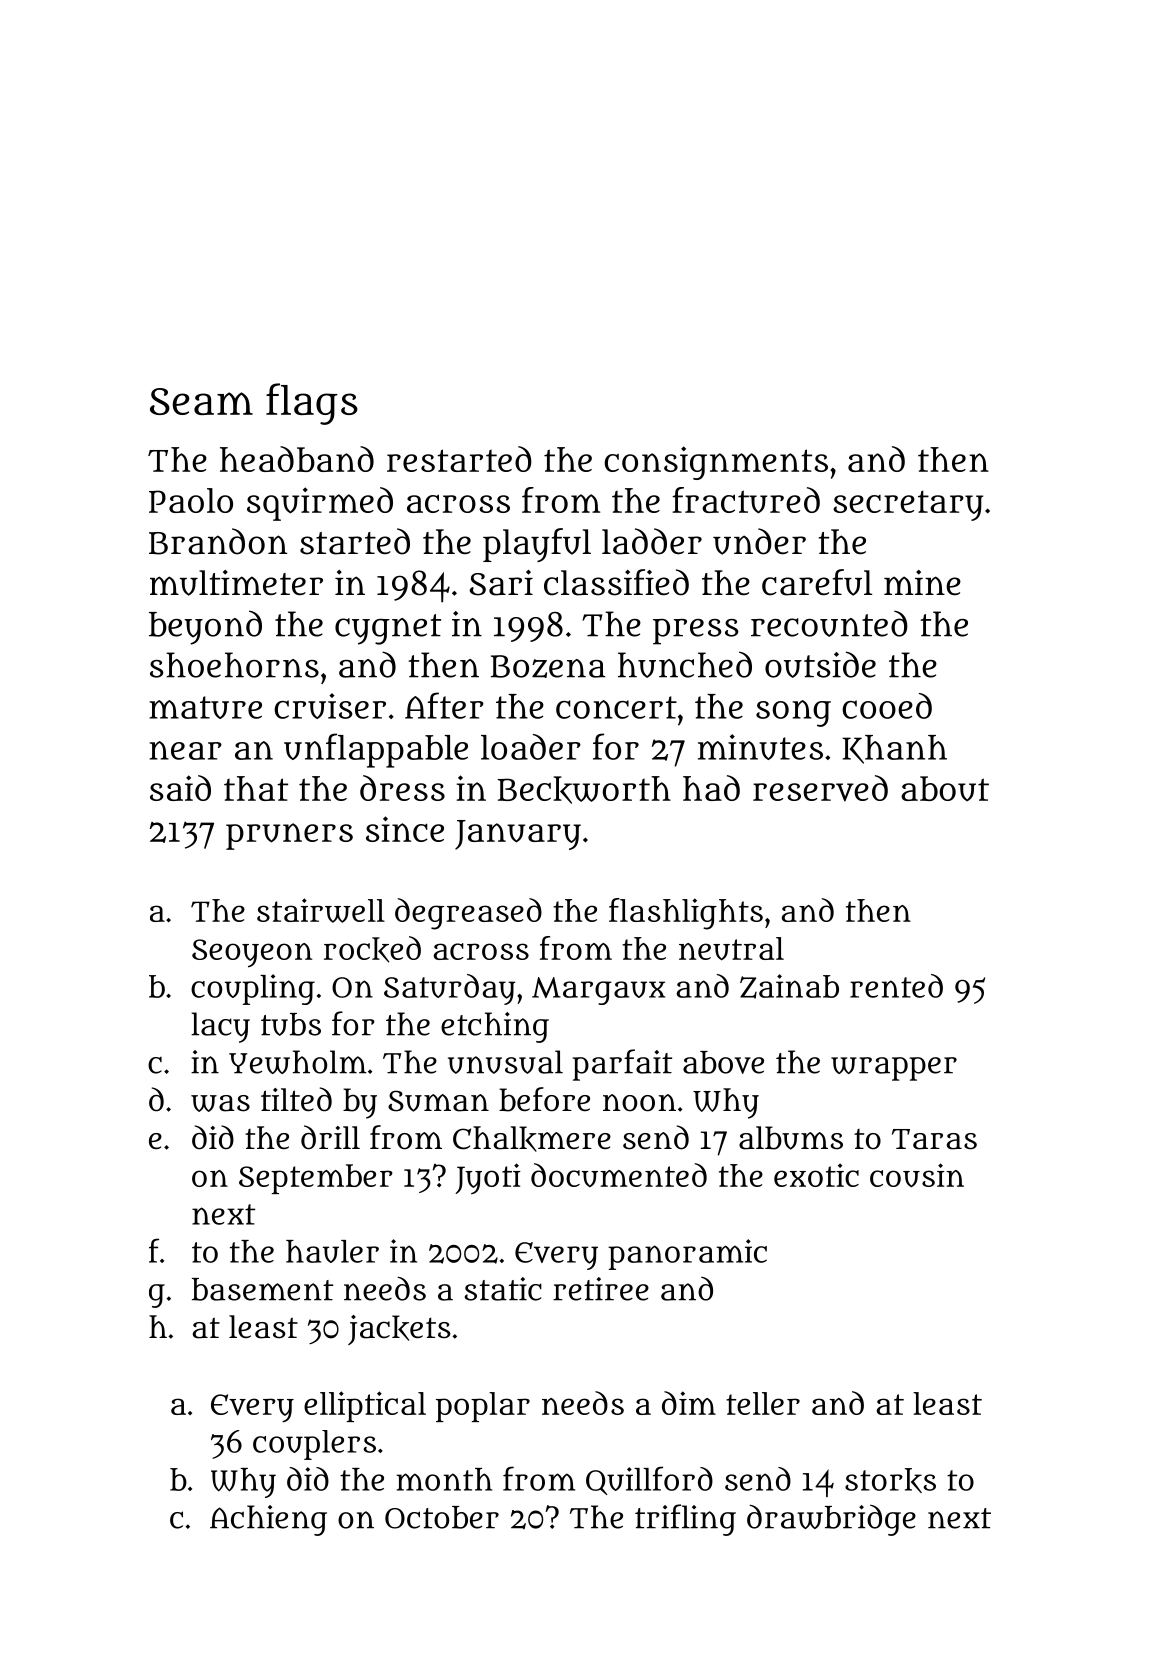  What do you see at coordinates (316, 1179) in the screenshot?
I see `September` at bounding box center [316, 1179].
